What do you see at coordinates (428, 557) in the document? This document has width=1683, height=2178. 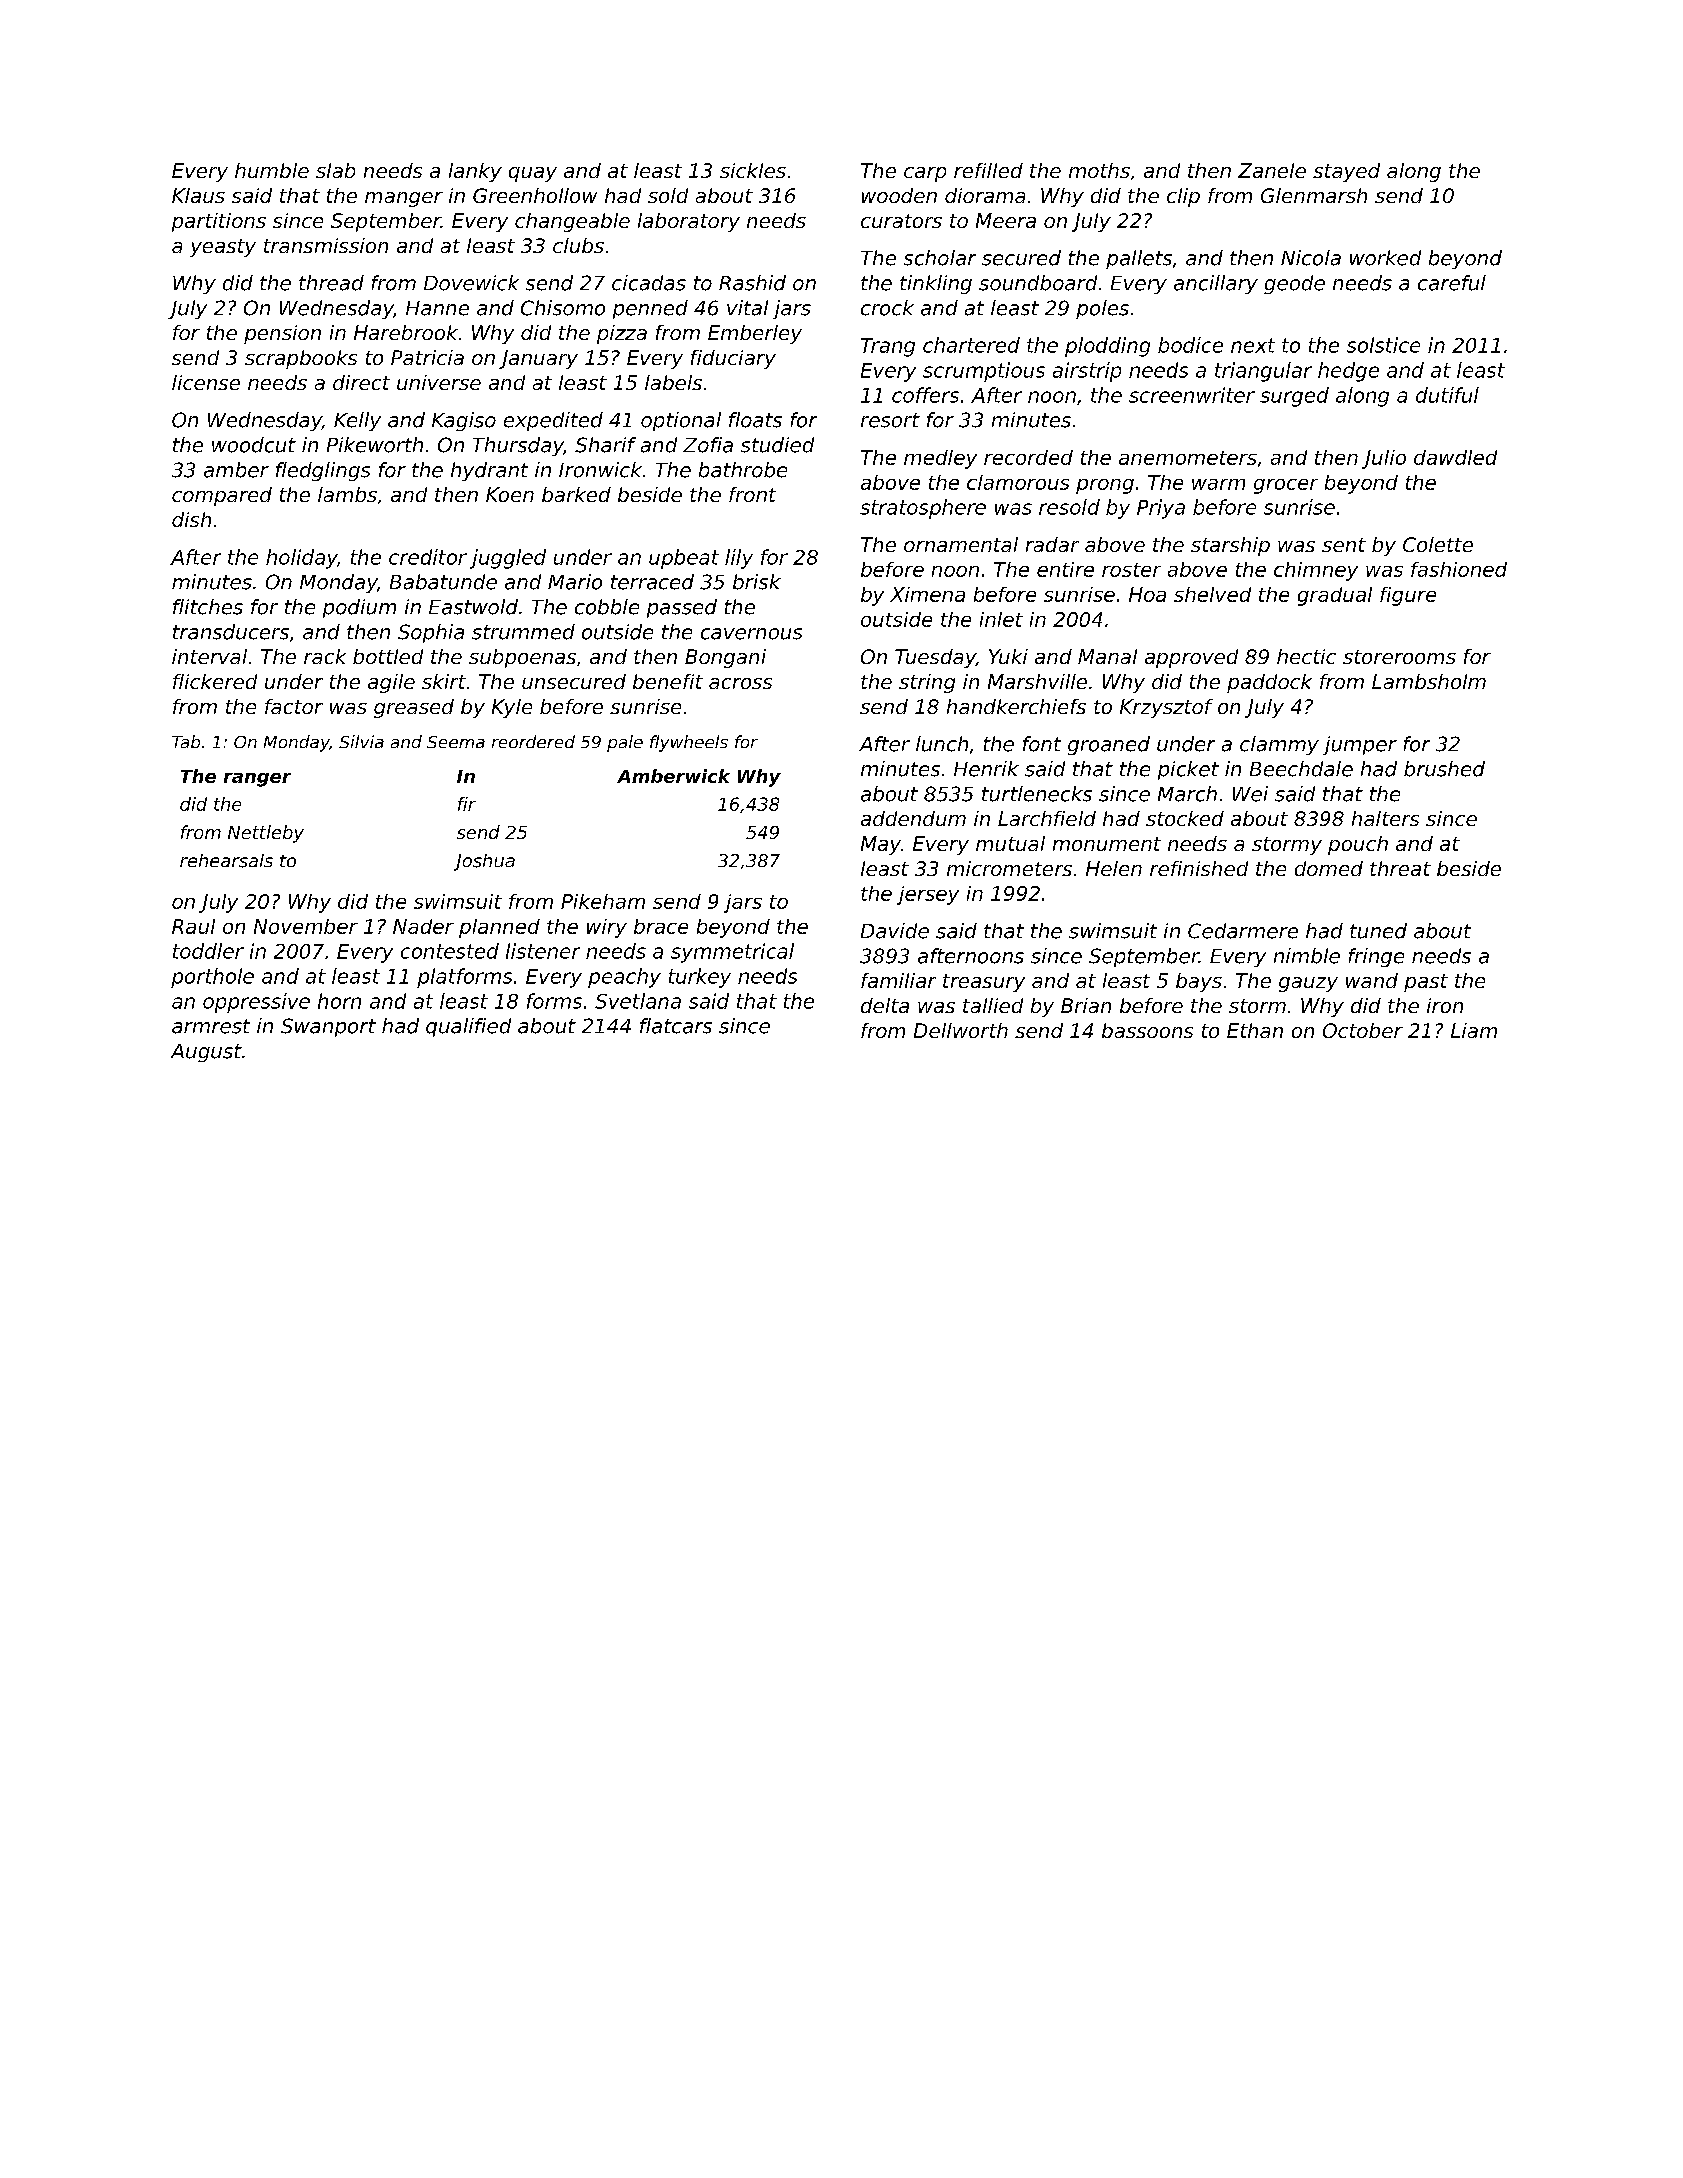 I see `creditor` at bounding box center [428, 557].
